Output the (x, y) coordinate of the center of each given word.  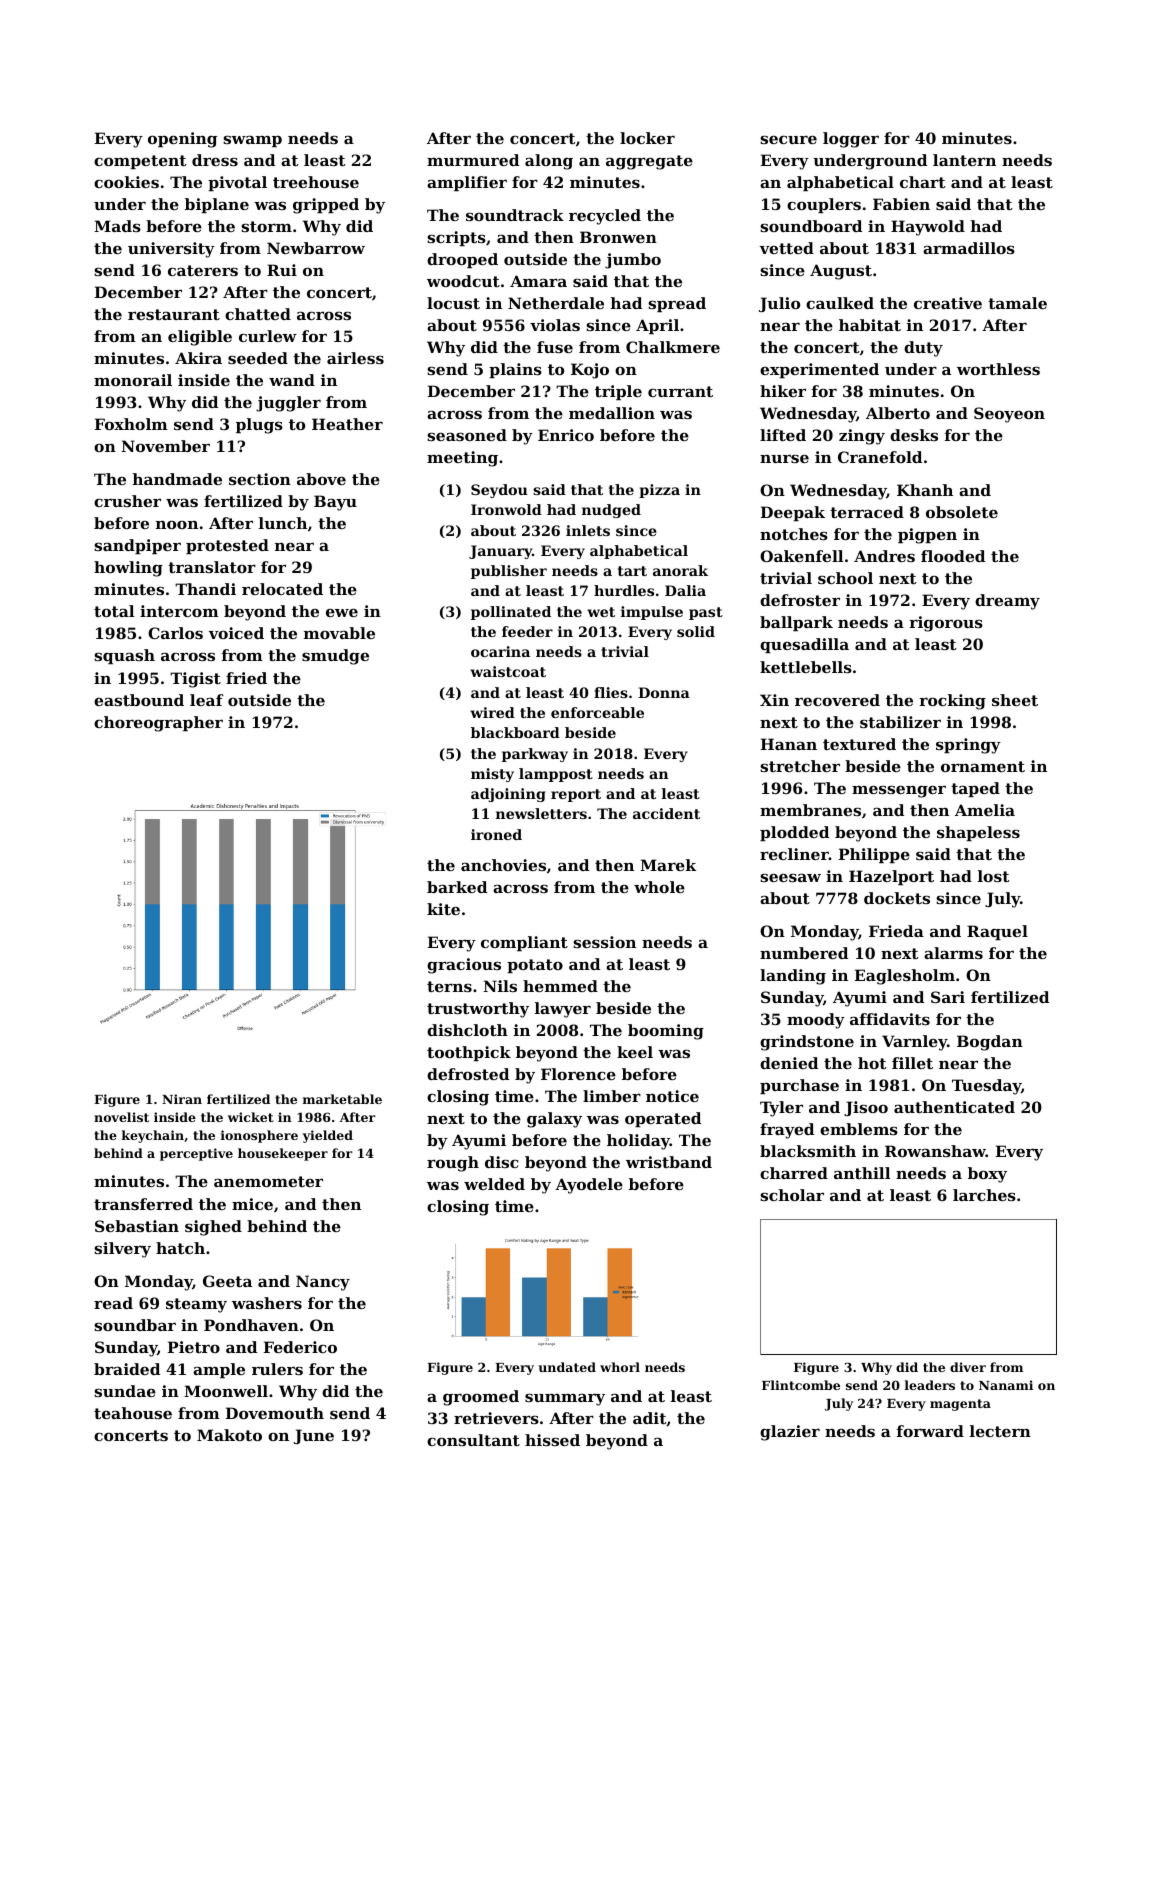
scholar (792, 1195)
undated (567, 1367)
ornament (983, 766)
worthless (998, 369)
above (321, 479)
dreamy (1007, 602)
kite (443, 909)
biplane (217, 205)
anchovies (503, 865)
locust (453, 303)
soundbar (135, 1325)
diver (968, 1367)
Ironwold (506, 509)
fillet (912, 1063)
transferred (143, 1204)
